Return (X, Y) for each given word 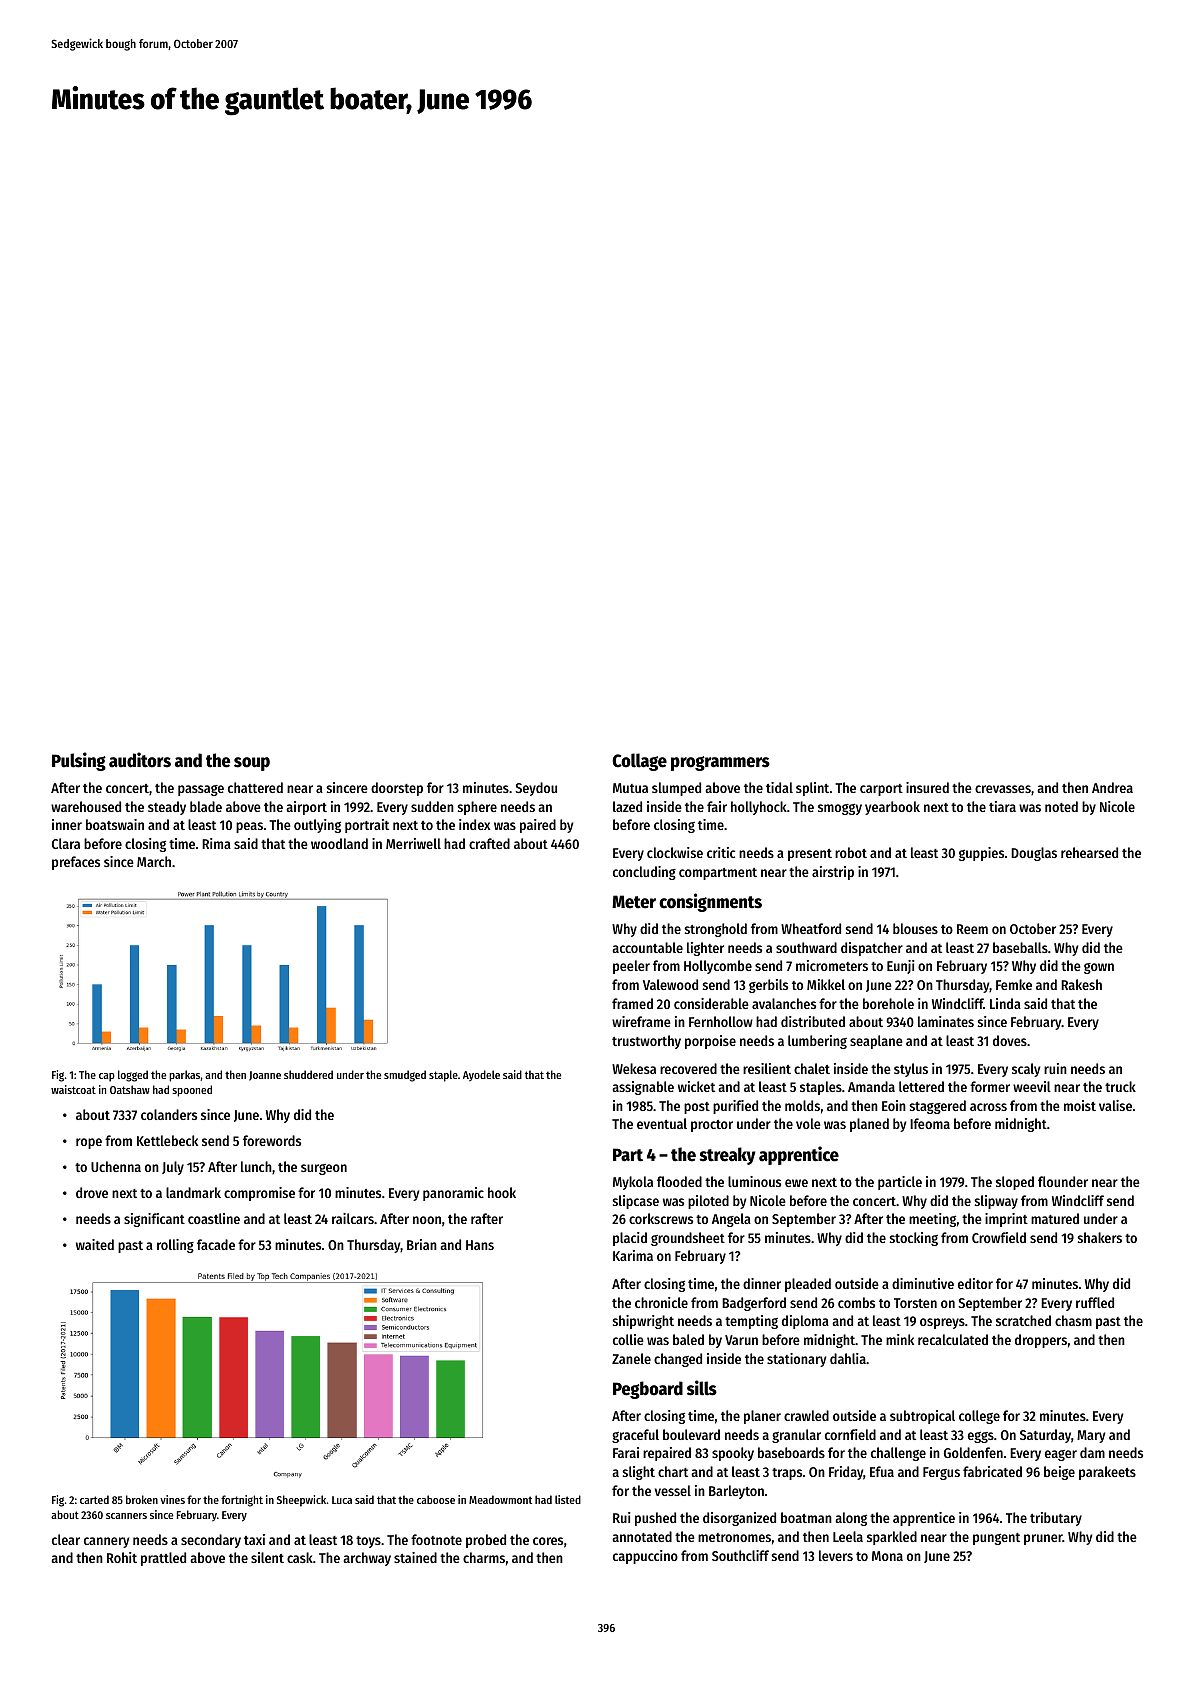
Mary (1091, 1436)
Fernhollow (721, 1021)
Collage (639, 762)
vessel (673, 1490)
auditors (140, 760)
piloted (708, 1202)
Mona (887, 1556)
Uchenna (116, 1166)
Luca (342, 1500)
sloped (1015, 1183)
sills (702, 1388)
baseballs (1020, 947)
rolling (175, 1246)
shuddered (308, 1074)
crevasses (1003, 789)
